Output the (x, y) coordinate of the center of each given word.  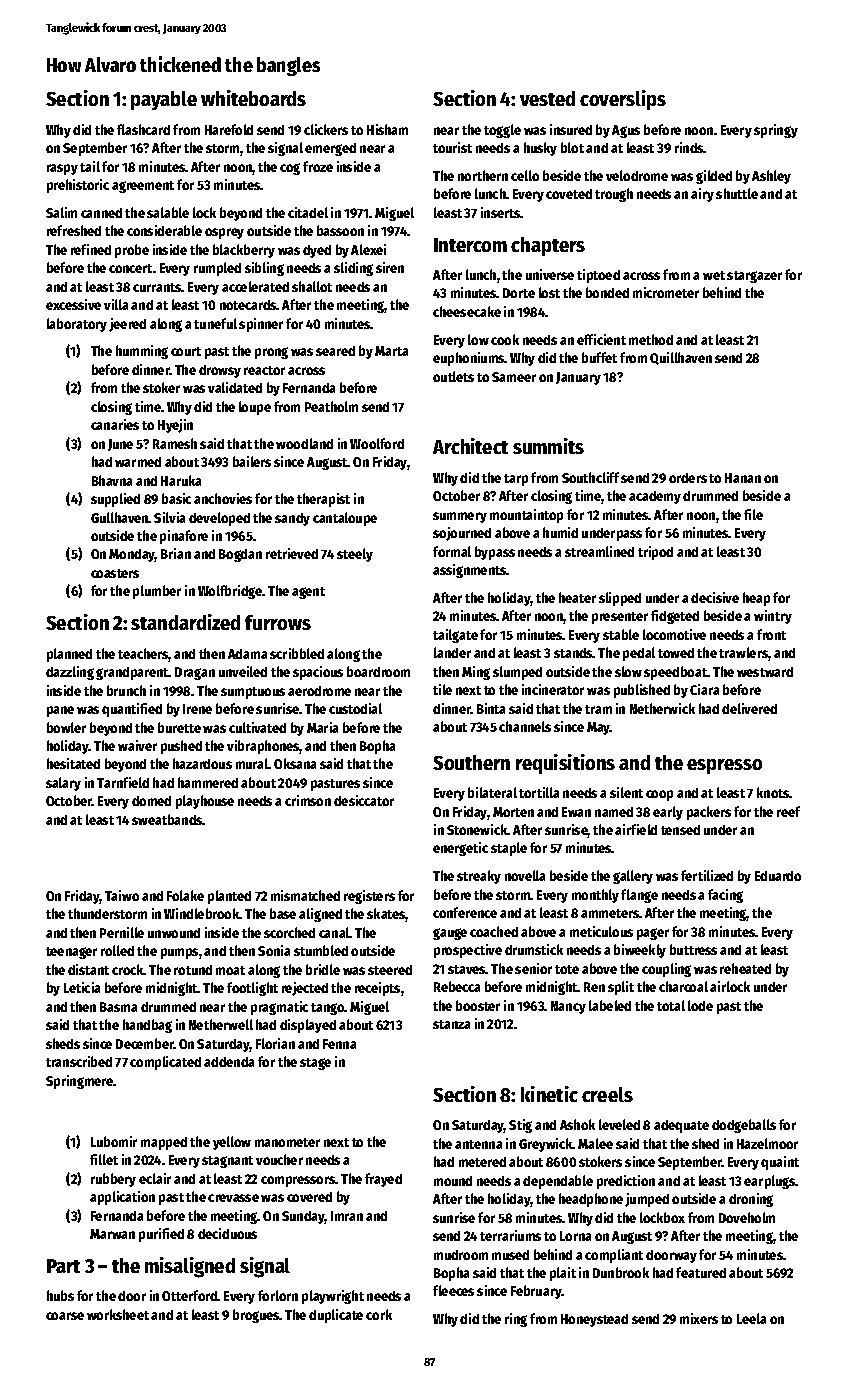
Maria (322, 727)
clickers (326, 129)
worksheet (118, 1314)
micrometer (666, 292)
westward (765, 672)
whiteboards (253, 98)
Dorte (519, 293)
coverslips (623, 100)
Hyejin (175, 426)
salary (63, 784)
